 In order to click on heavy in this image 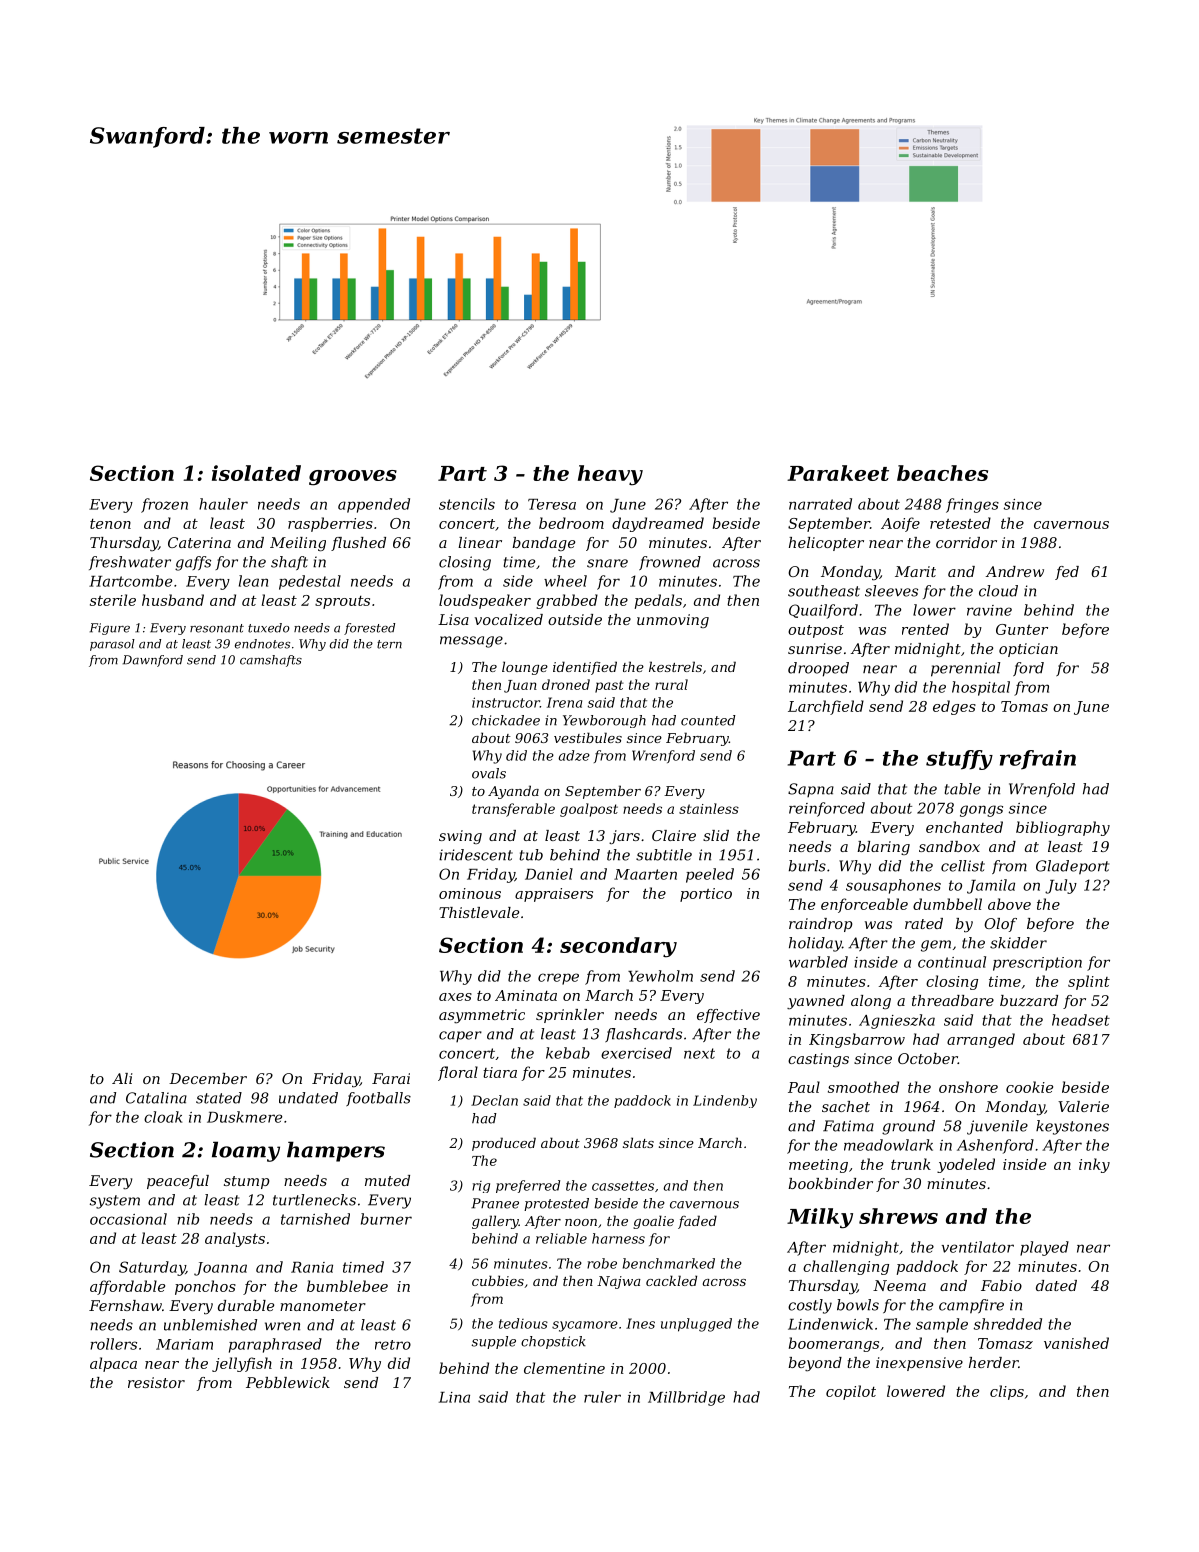, I will do `click(610, 475)`.
